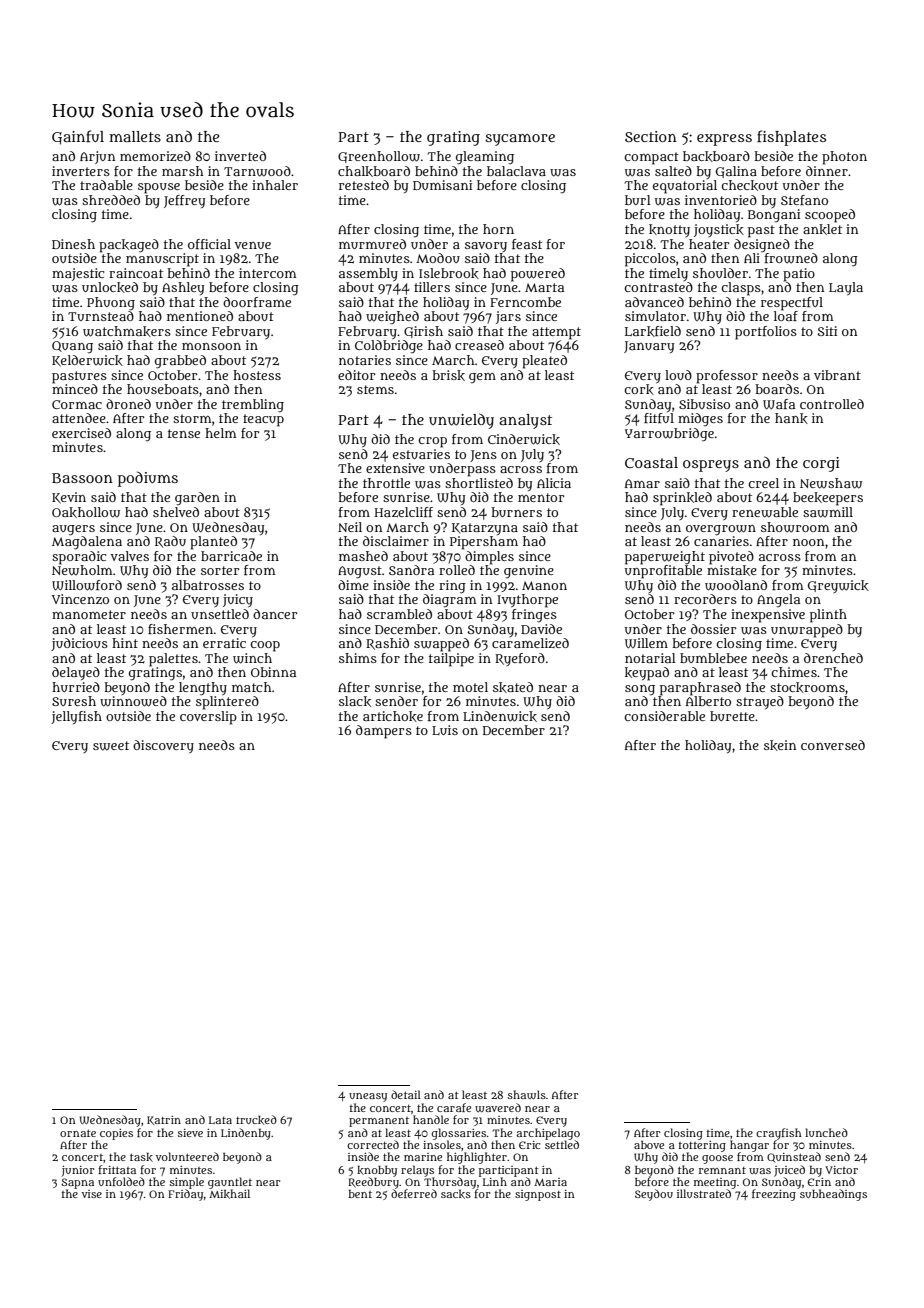 This page has width=924, height=1308. Describe the element at coordinates (442, 185) in the page. I see `Dumisani` at that location.
